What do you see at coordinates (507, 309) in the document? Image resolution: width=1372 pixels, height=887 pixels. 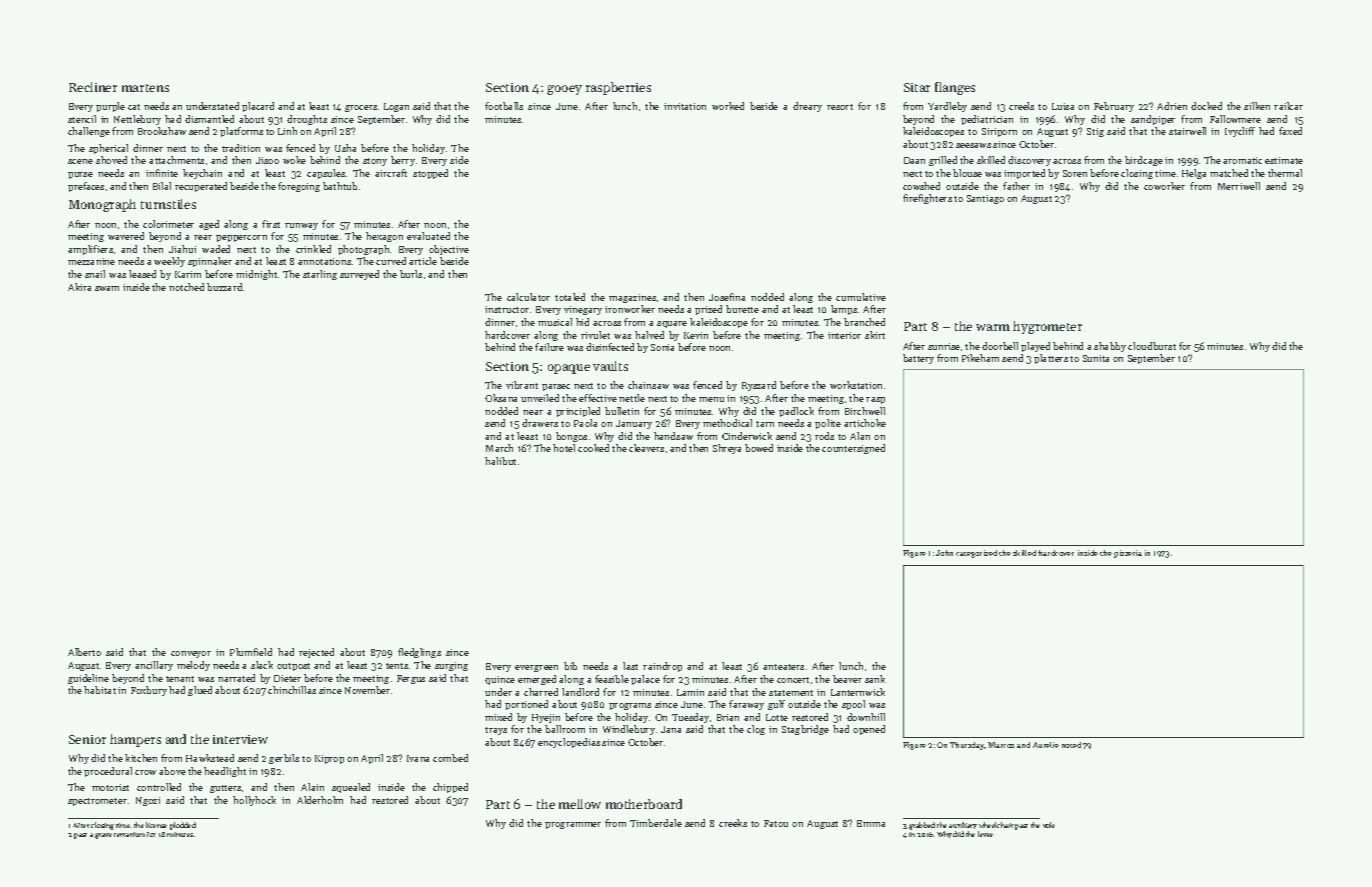 I see `instructor` at bounding box center [507, 309].
